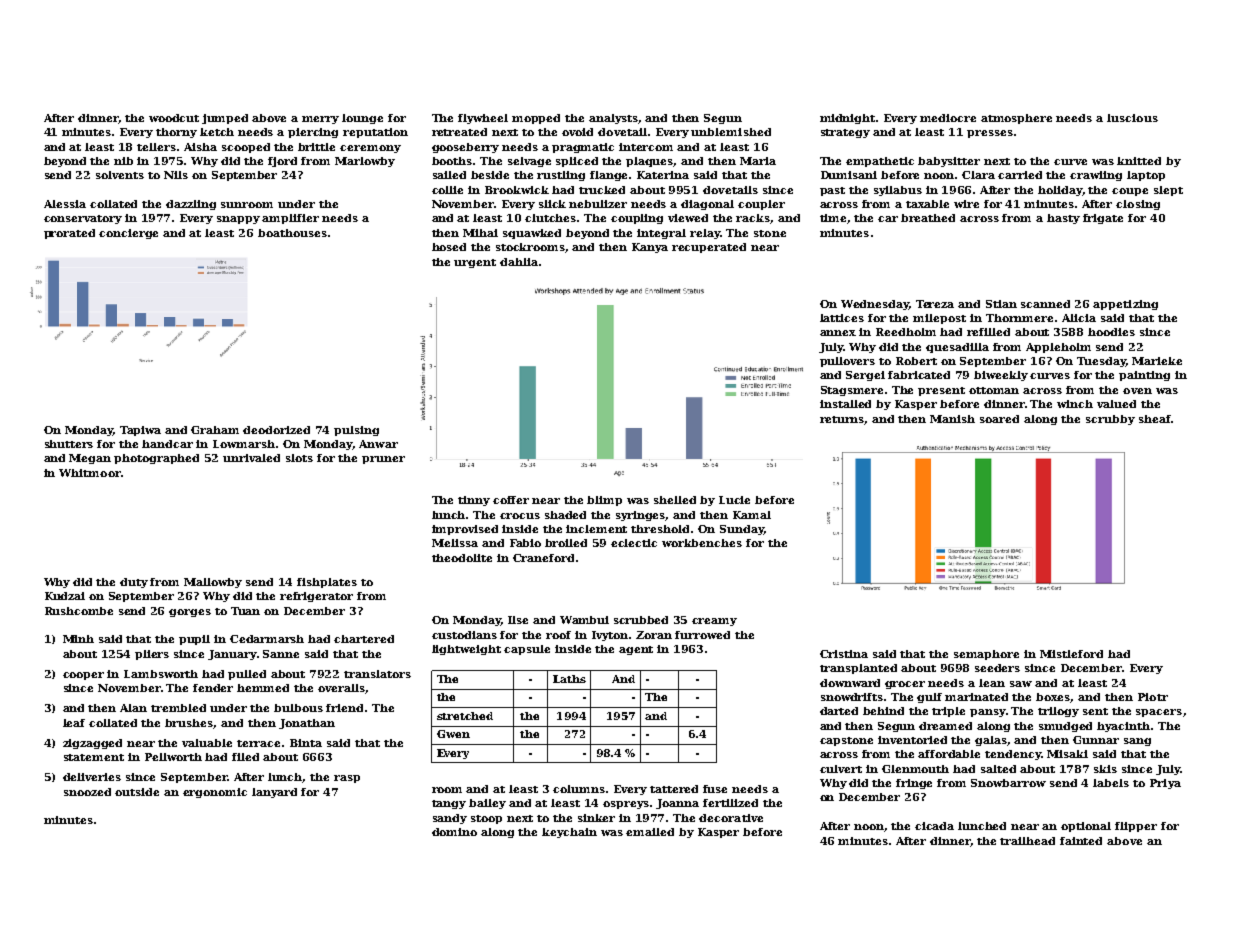 This image has width=1233, height=952. Describe the element at coordinates (1060, 191) in the image. I see `holiday` at that location.
